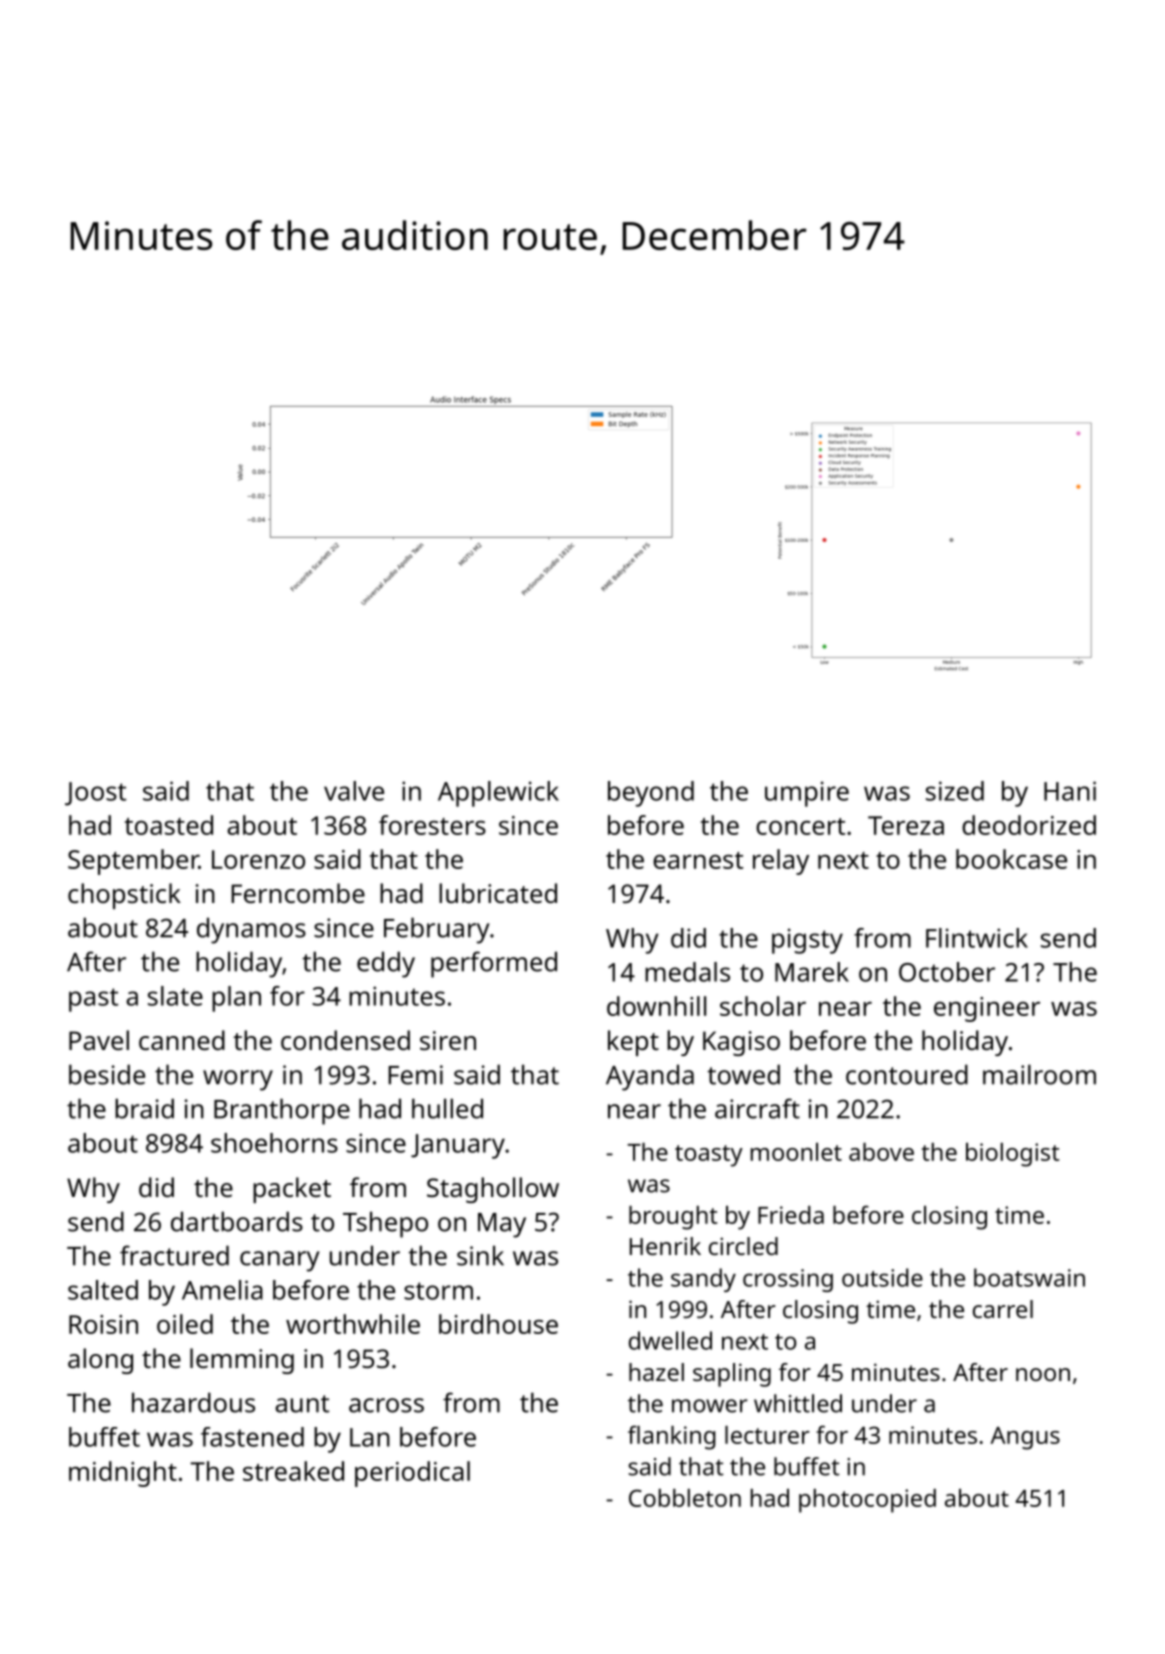 The height and width of the screenshot is (1654, 1165). I want to click on aircraft, so click(757, 1108).
